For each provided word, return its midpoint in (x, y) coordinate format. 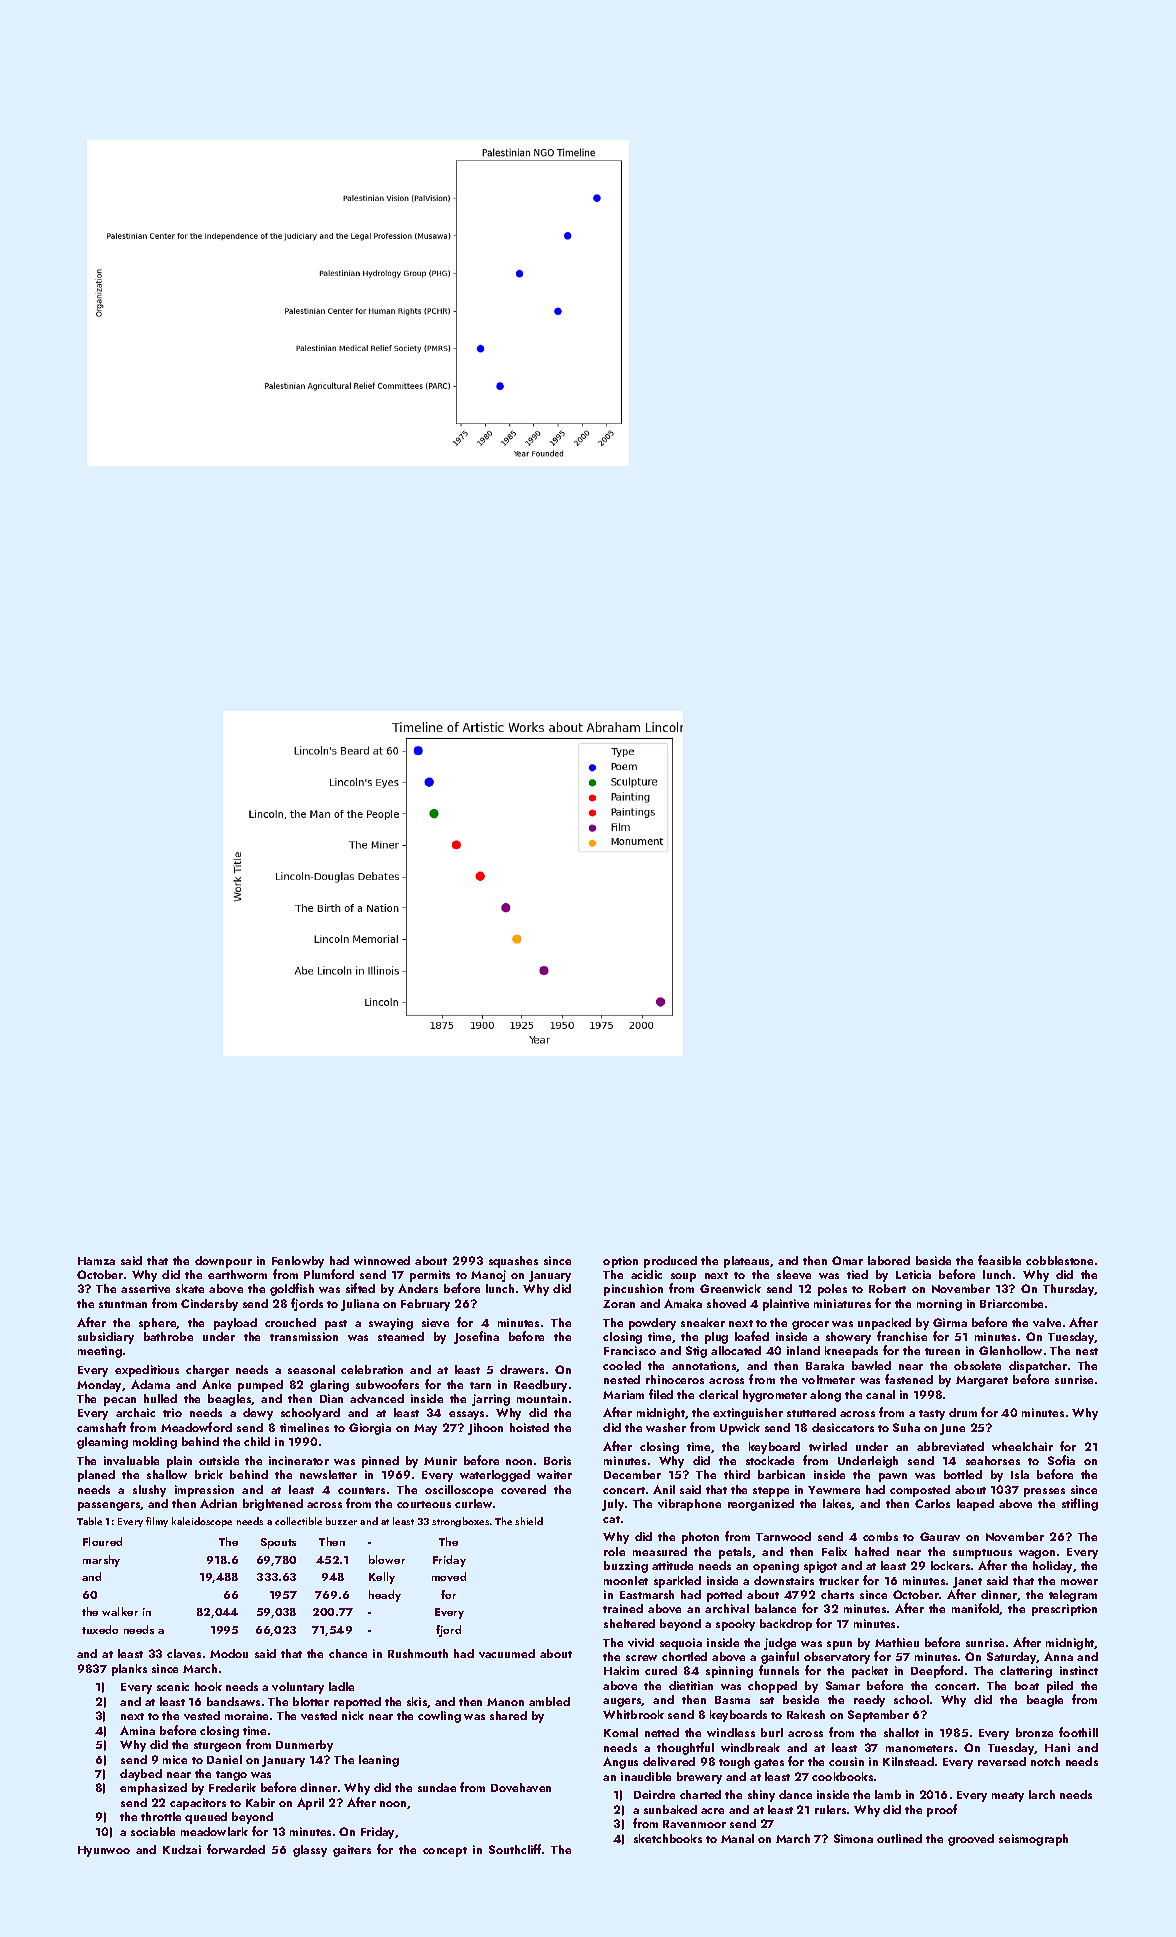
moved (449, 1576)
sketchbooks (668, 1838)
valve (1047, 1322)
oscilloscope (459, 1491)
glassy (310, 1851)
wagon (1037, 1554)
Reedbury (540, 1386)
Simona (853, 1838)
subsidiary (106, 1338)
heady (385, 1596)
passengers (109, 1506)
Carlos (932, 1503)
